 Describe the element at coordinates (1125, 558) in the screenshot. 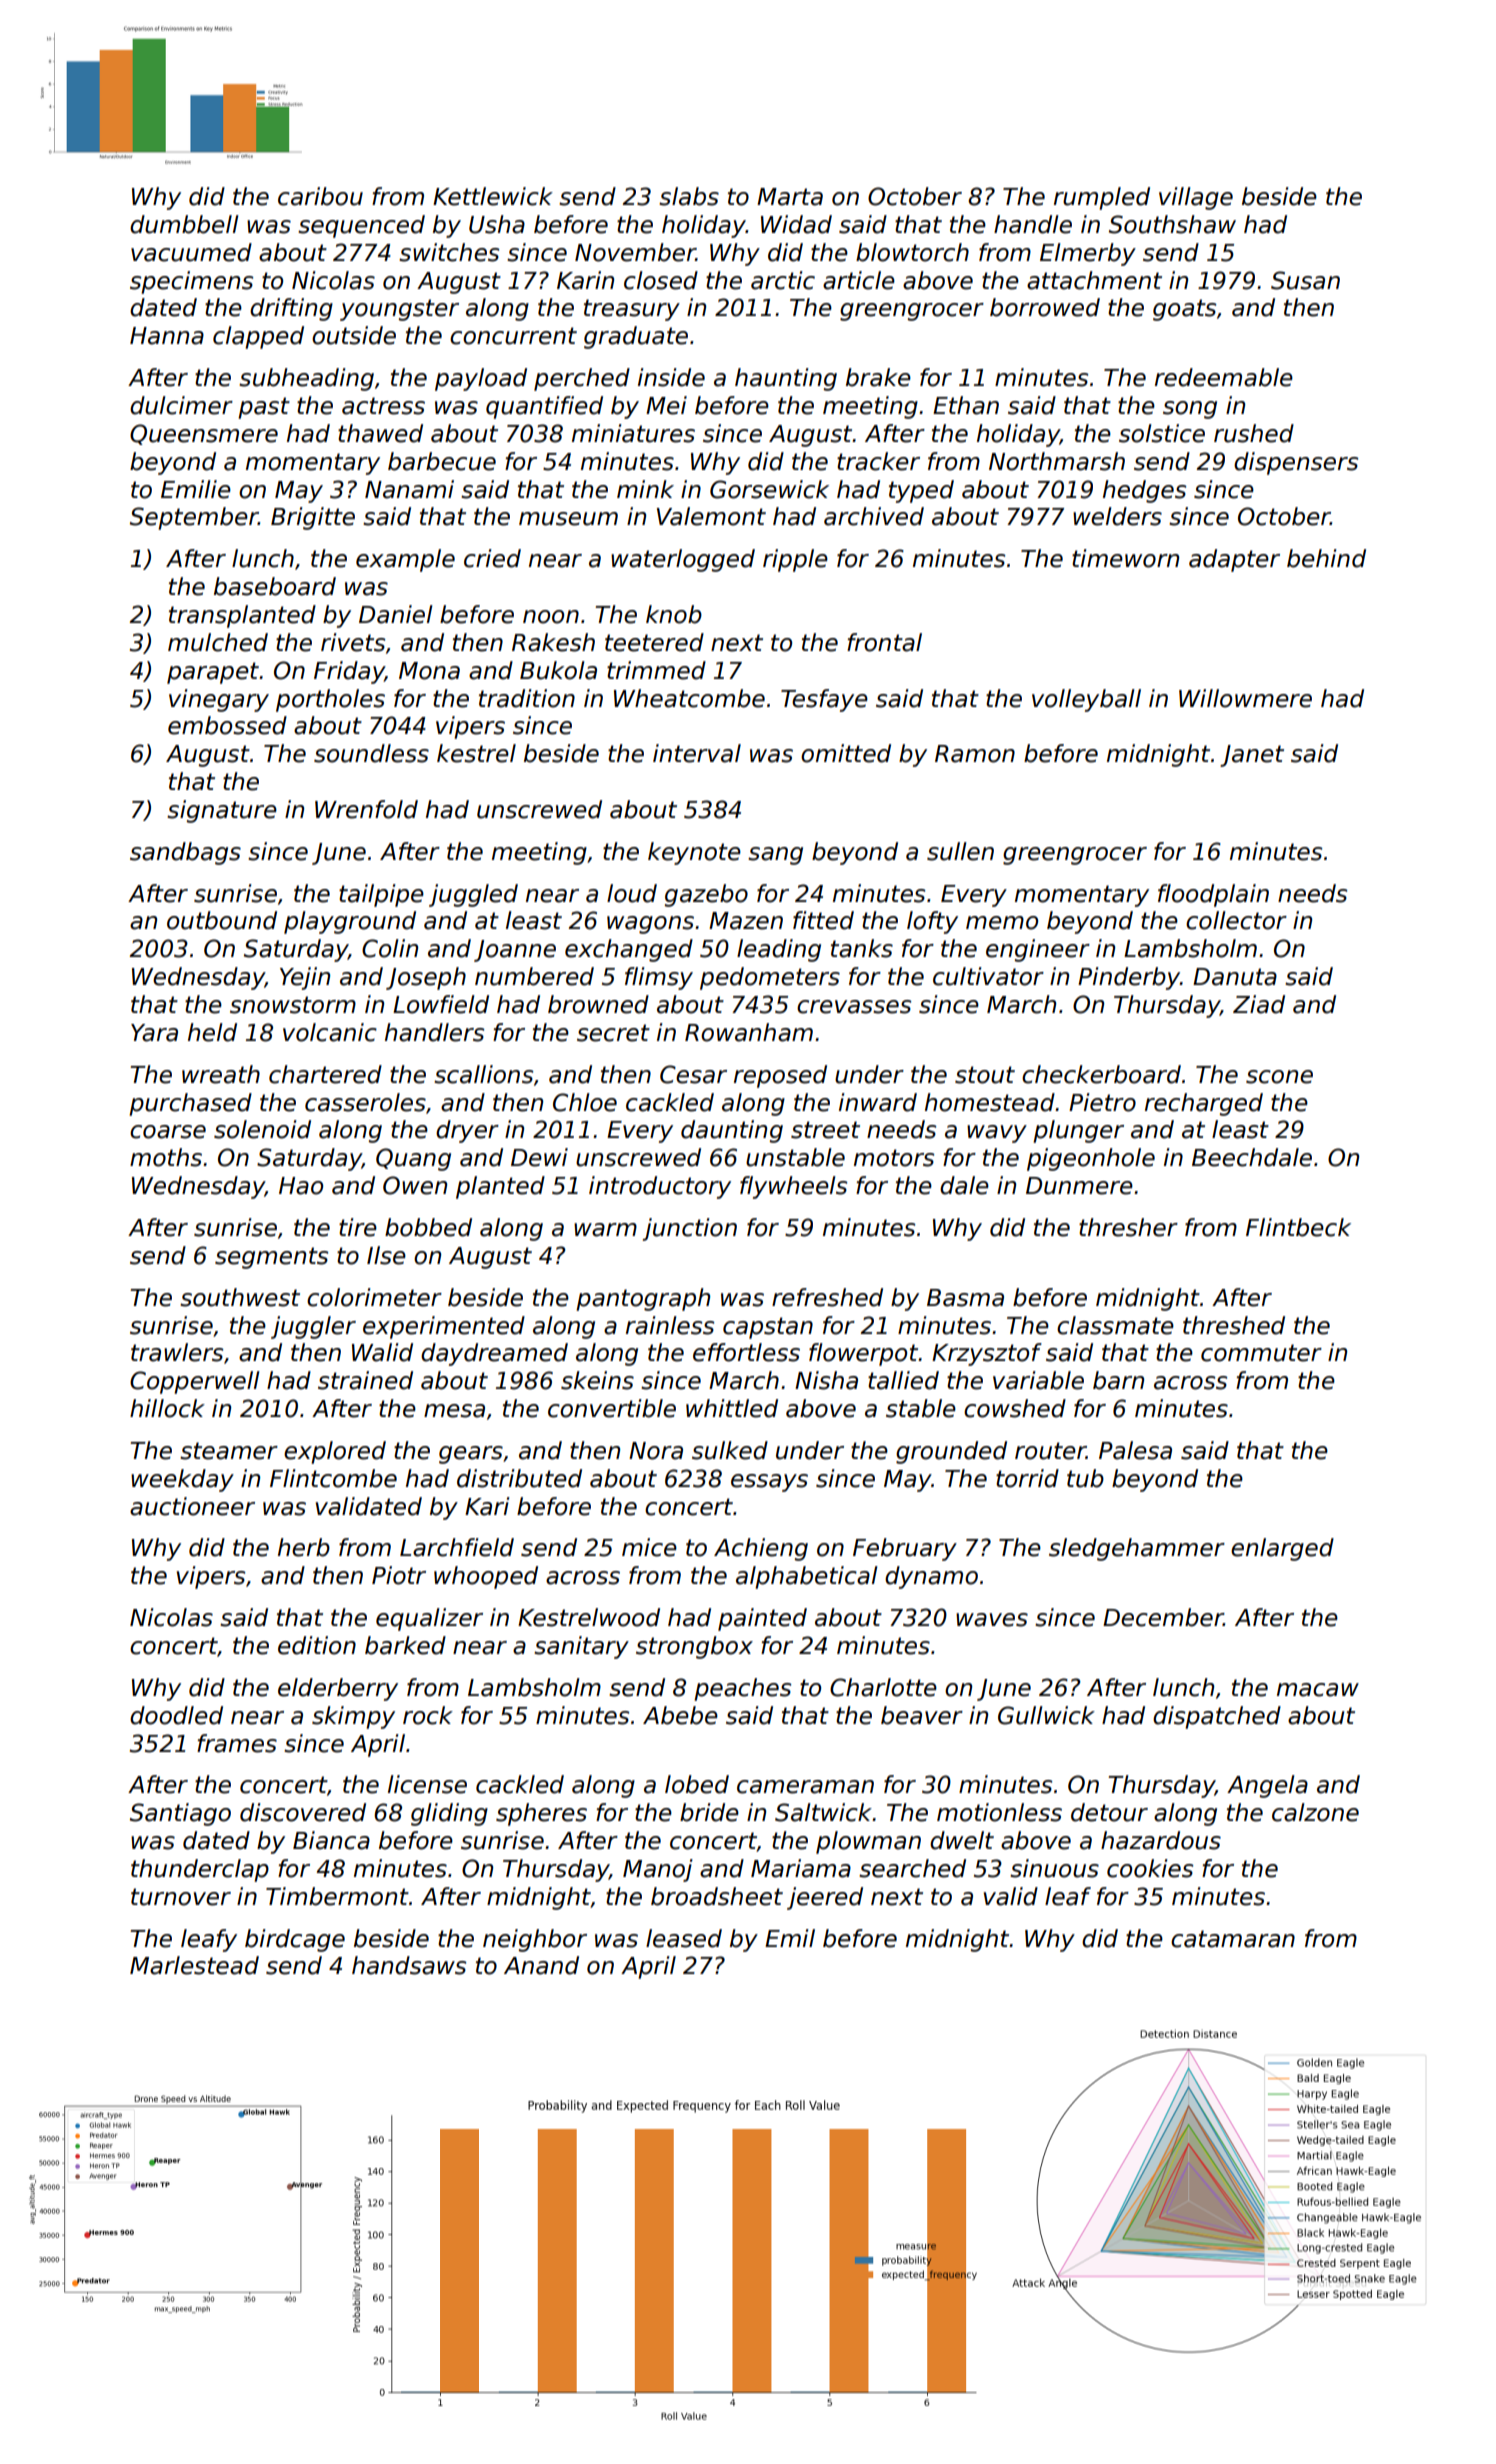

I see `timeworn` at that location.
